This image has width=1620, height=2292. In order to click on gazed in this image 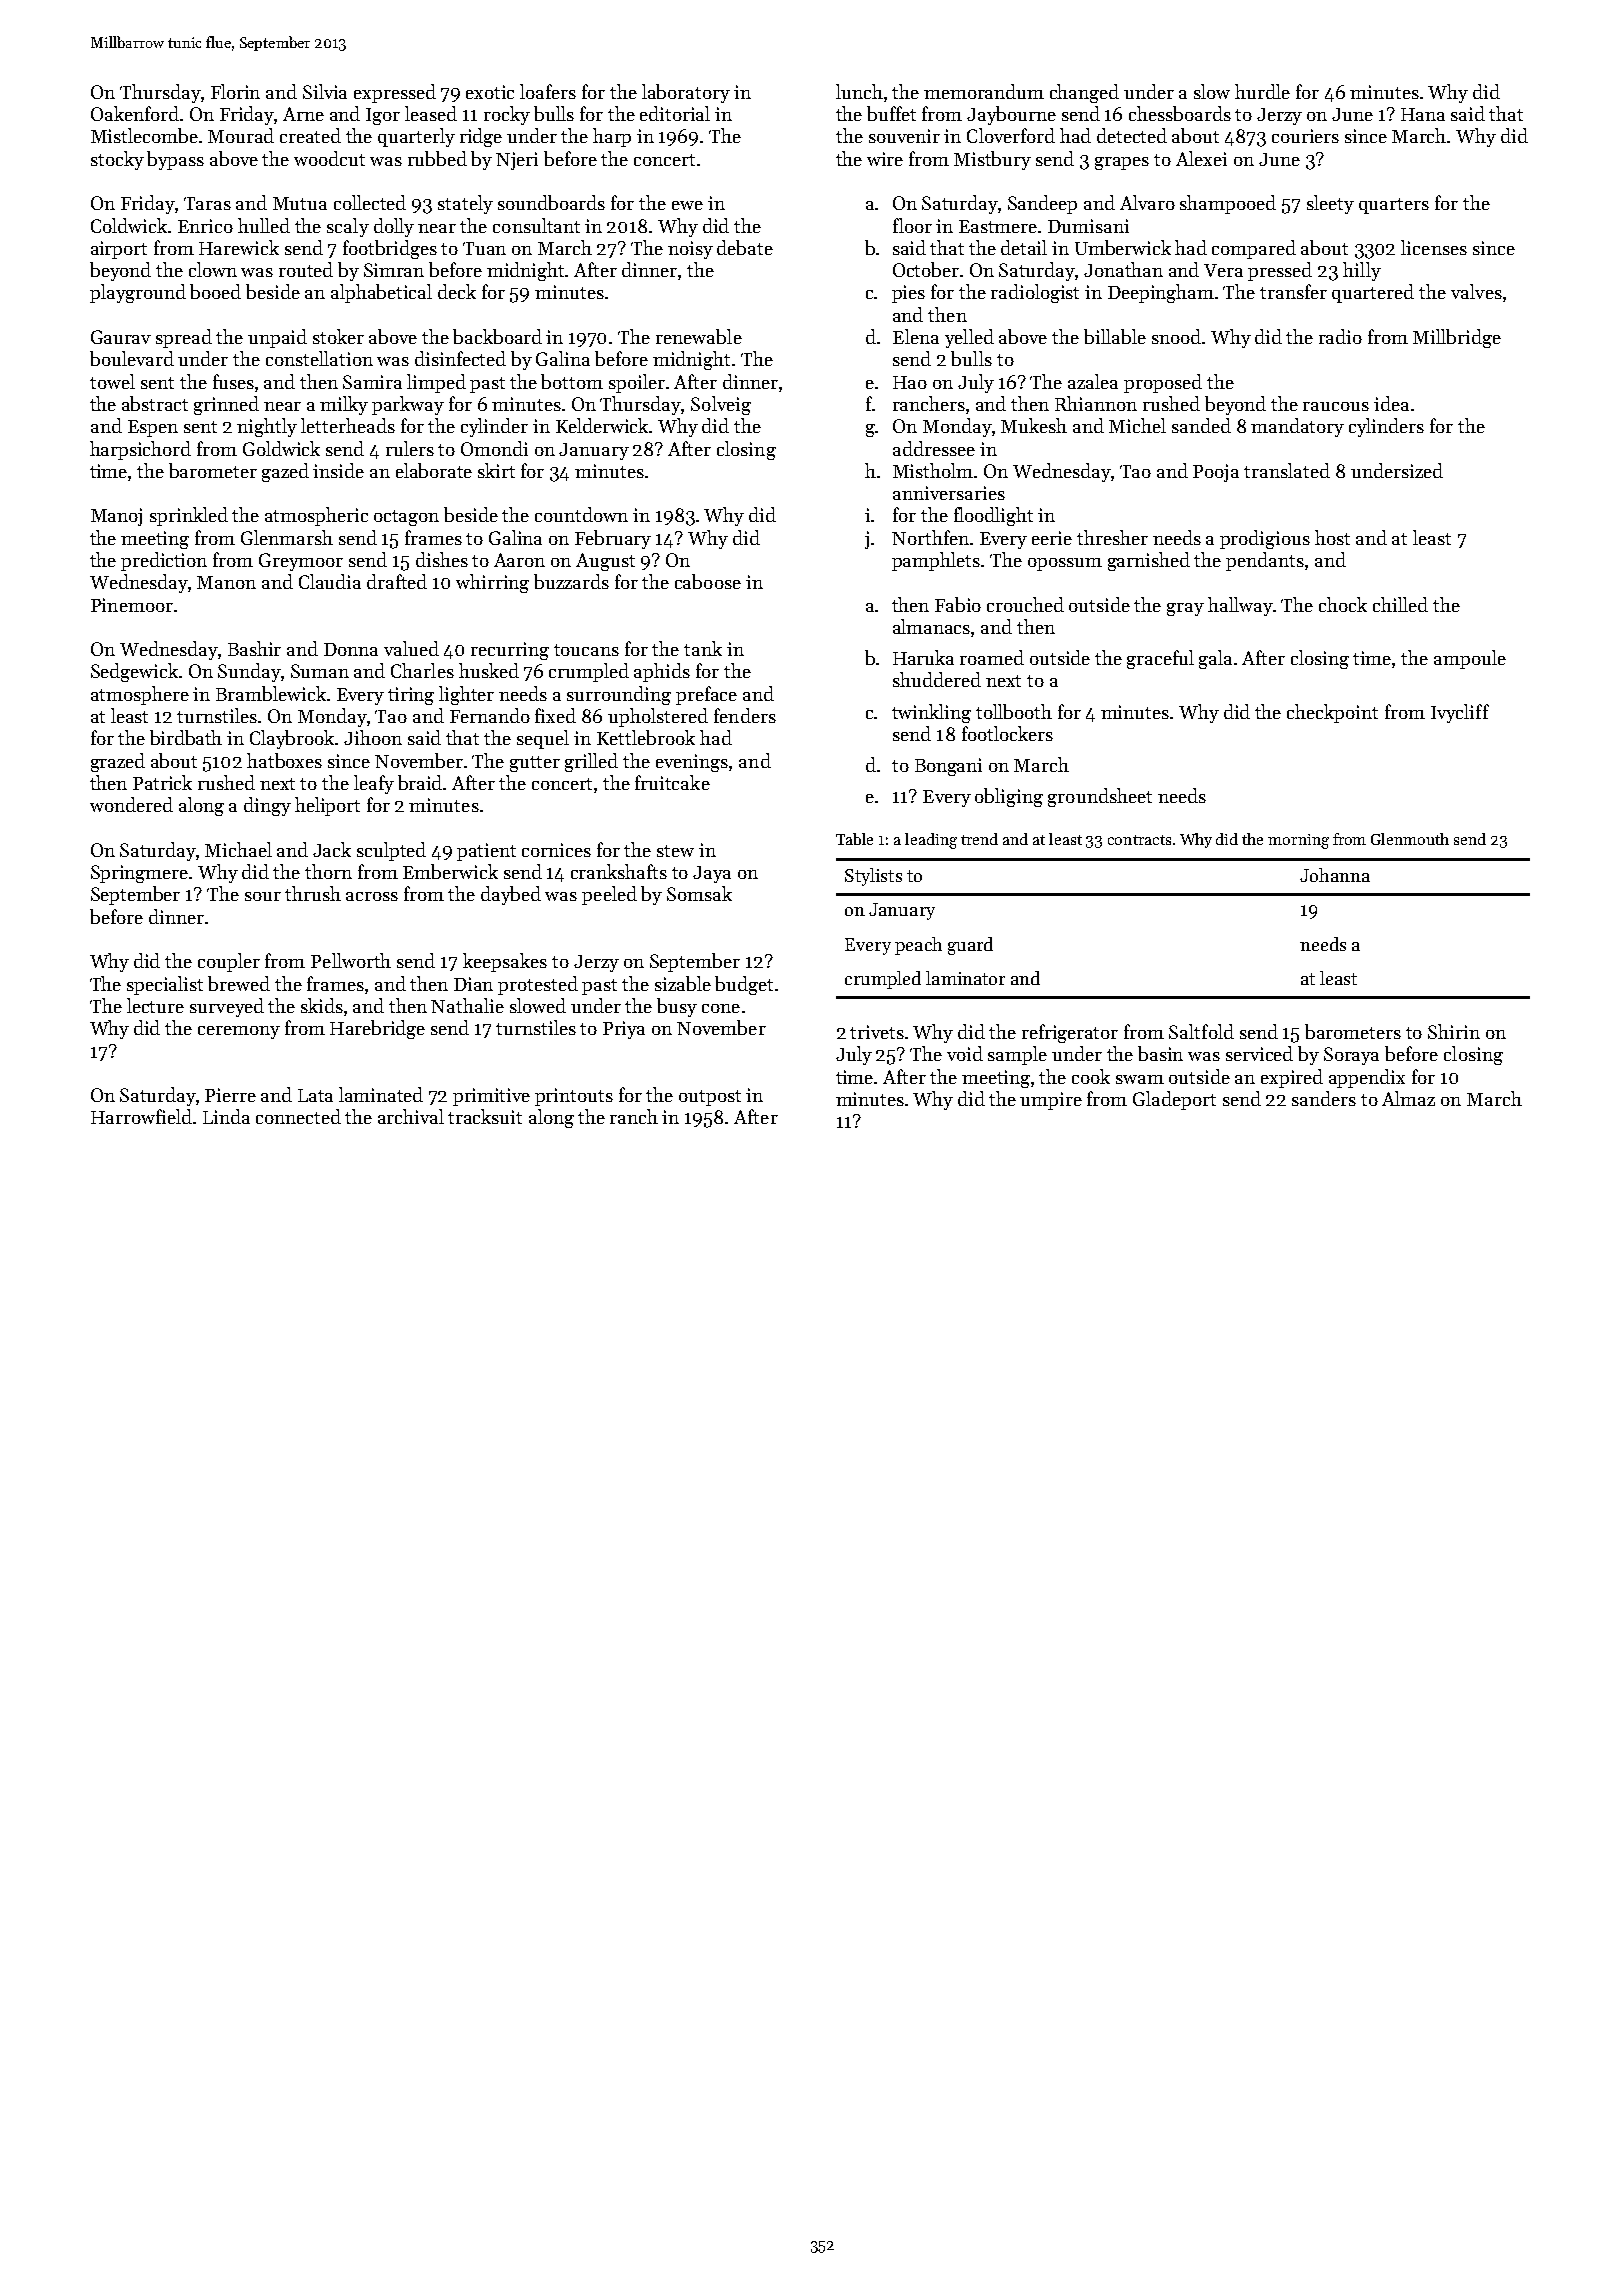, I will do `click(285, 472)`.
